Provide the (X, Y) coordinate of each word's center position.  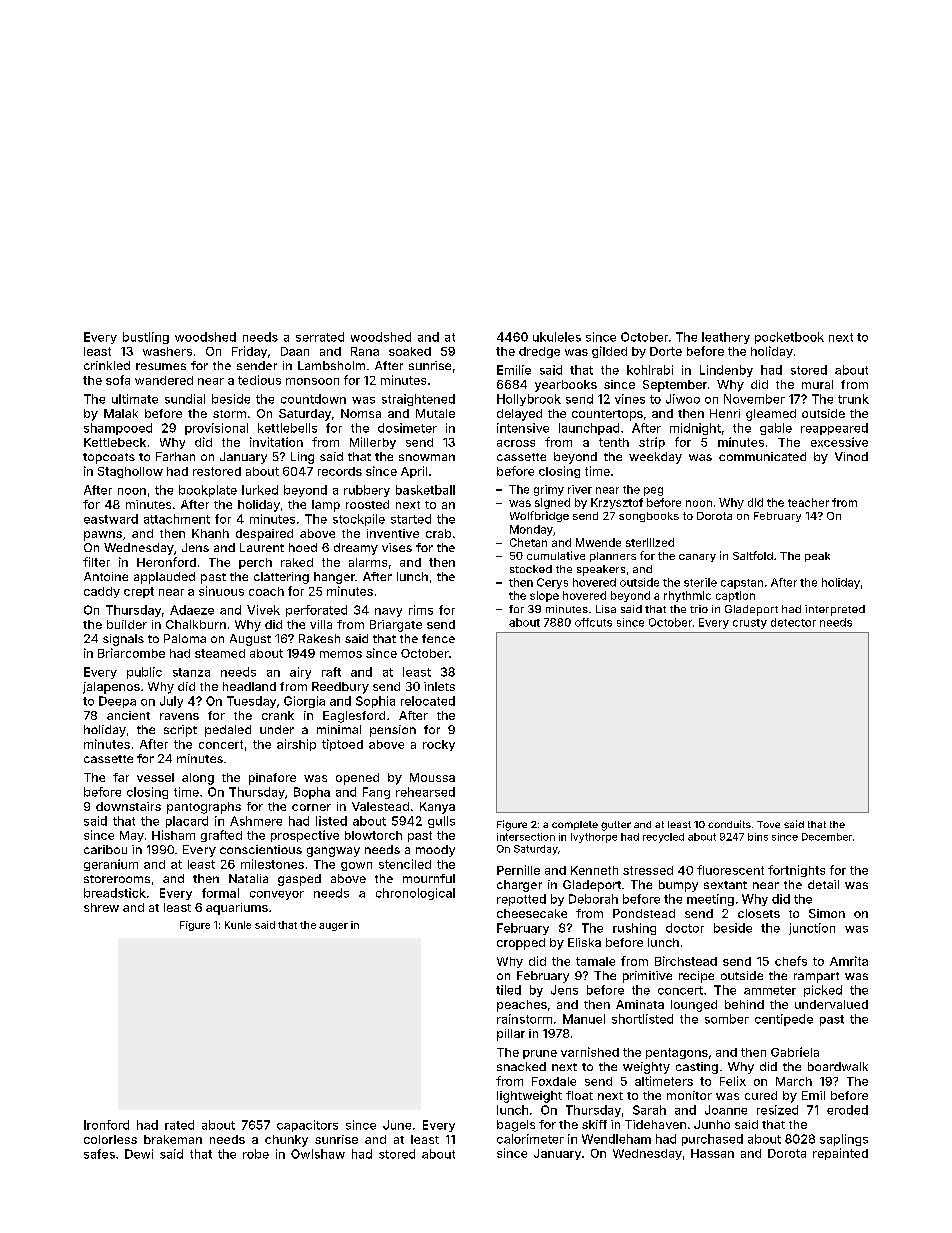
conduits (729, 824)
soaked (410, 351)
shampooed (118, 429)
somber (727, 1019)
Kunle (238, 925)
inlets (439, 686)
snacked (521, 1066)
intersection (526, 837)
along (198, 779)
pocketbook (789, 338)
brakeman (173, 1139)
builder (127, 624)
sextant (725, 885)
